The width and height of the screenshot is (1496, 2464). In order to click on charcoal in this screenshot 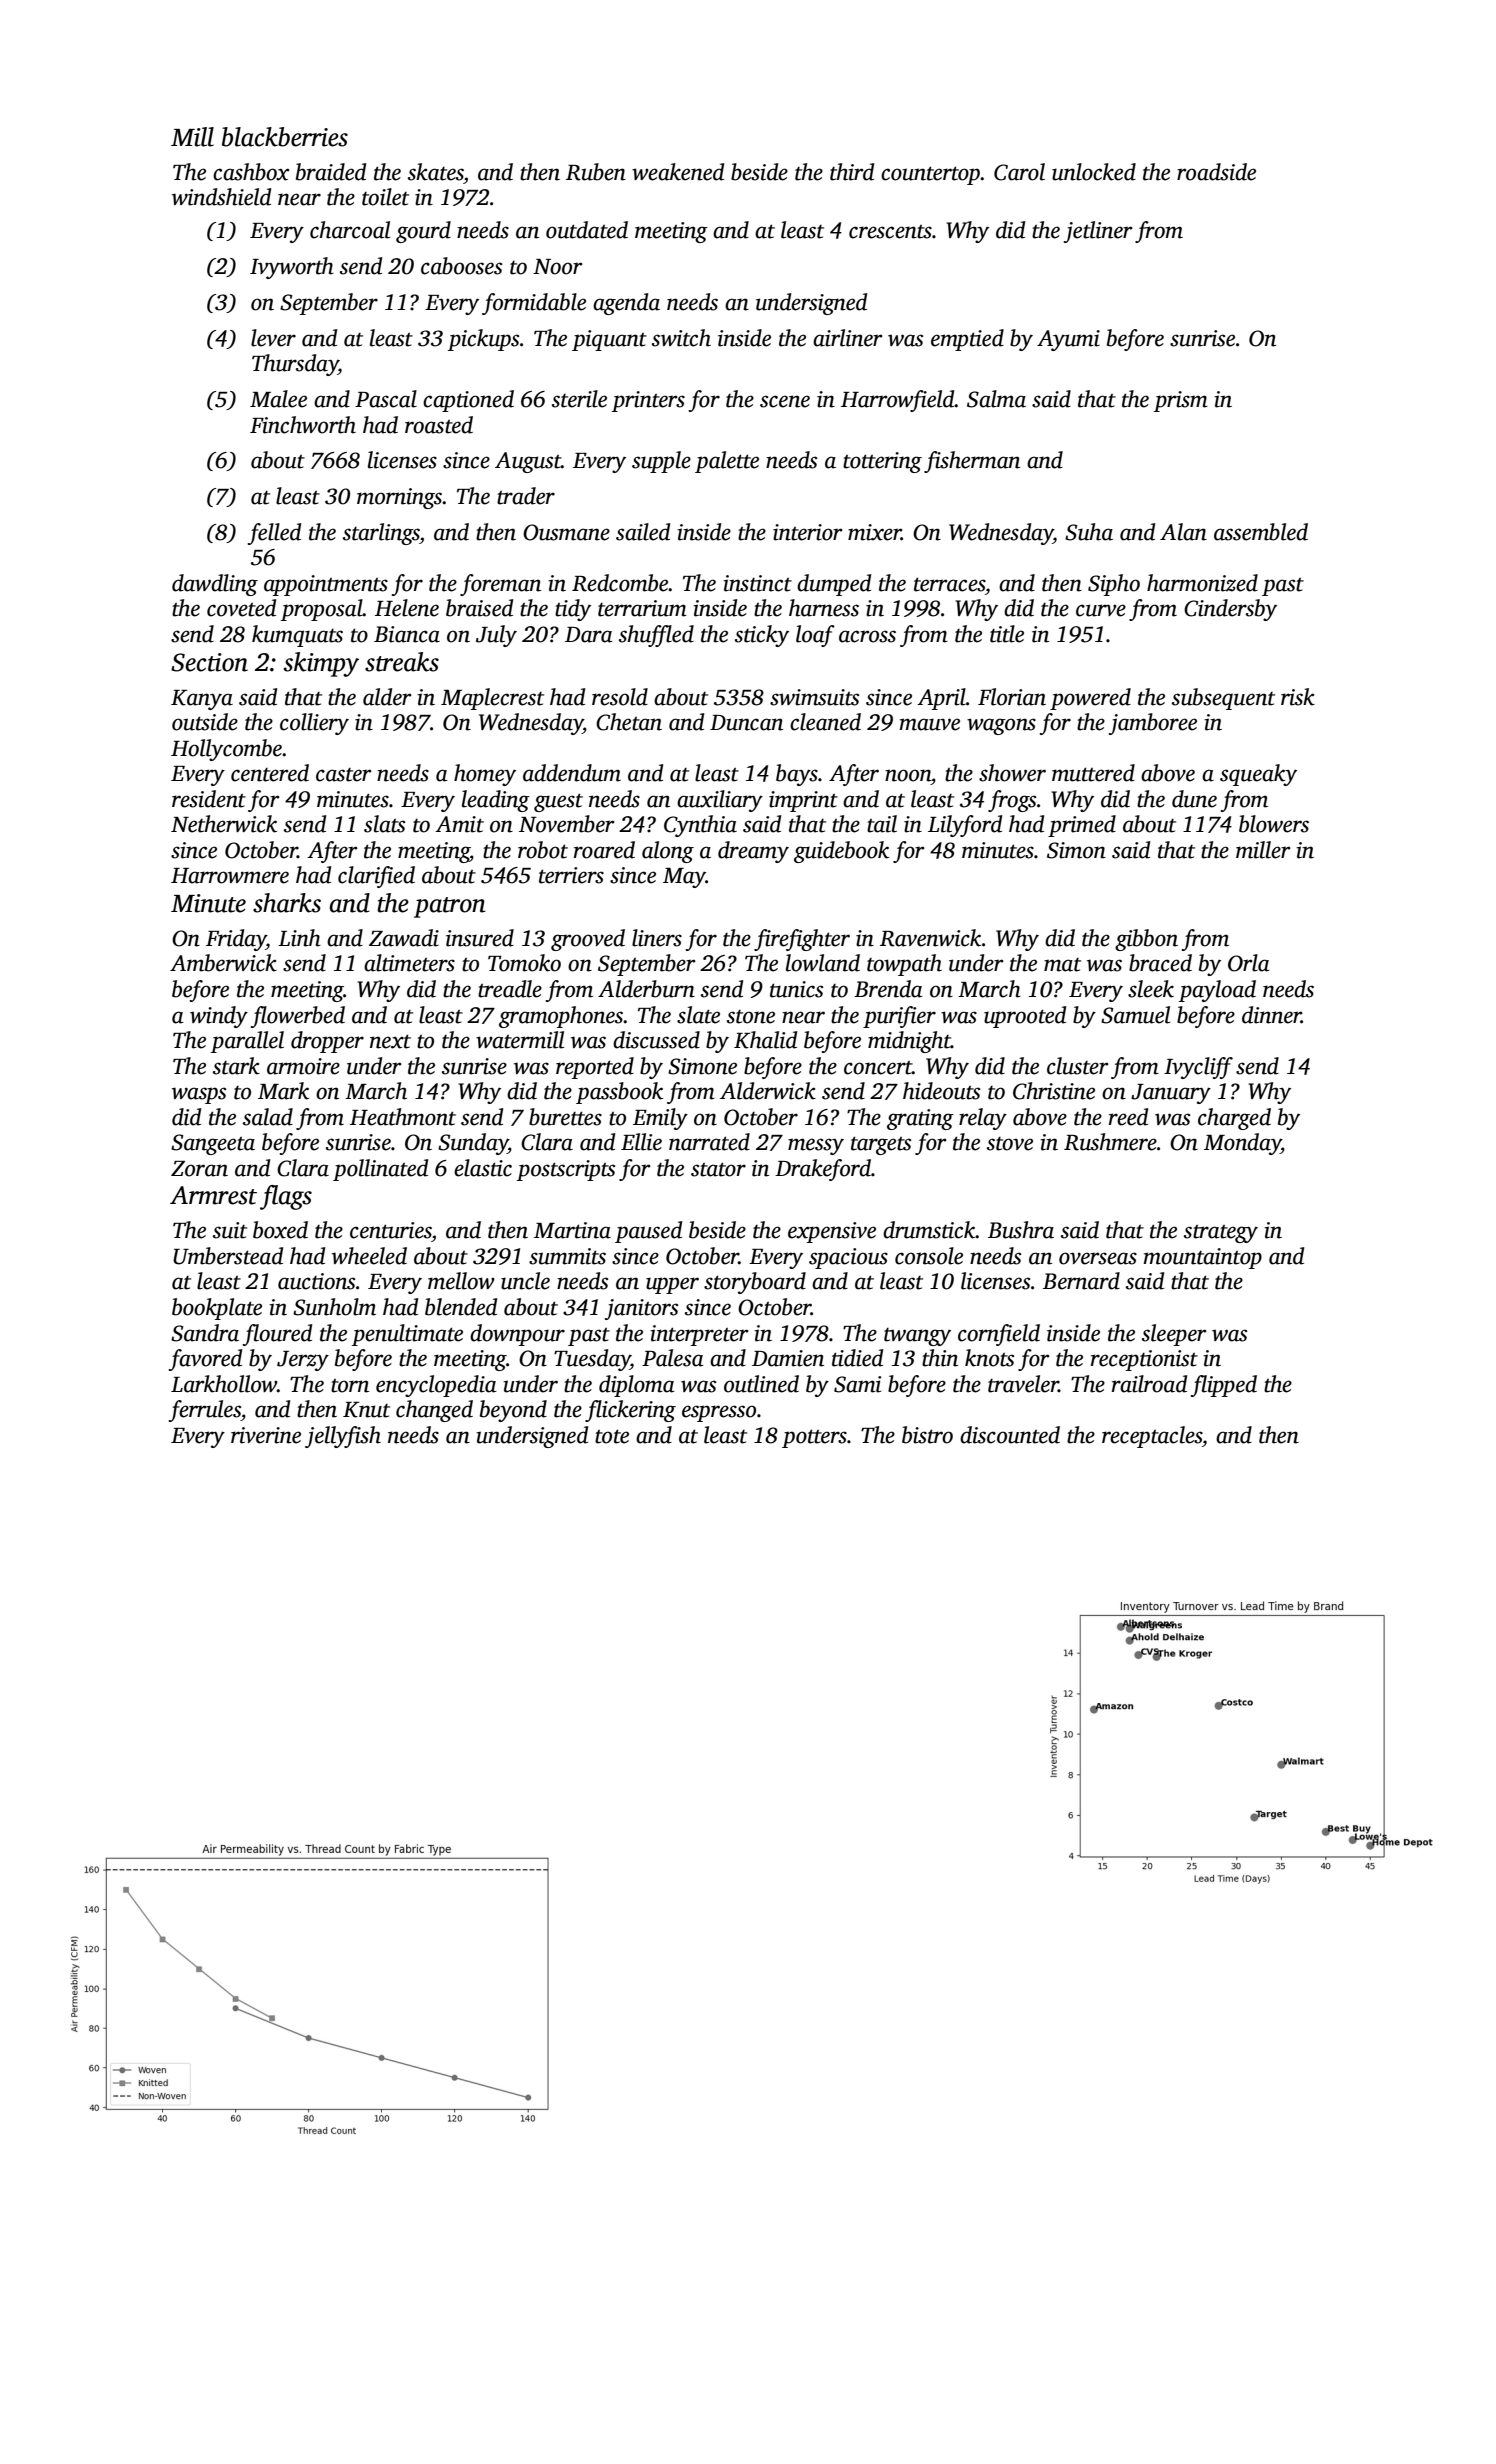, I will do `click(350, 230)`.
